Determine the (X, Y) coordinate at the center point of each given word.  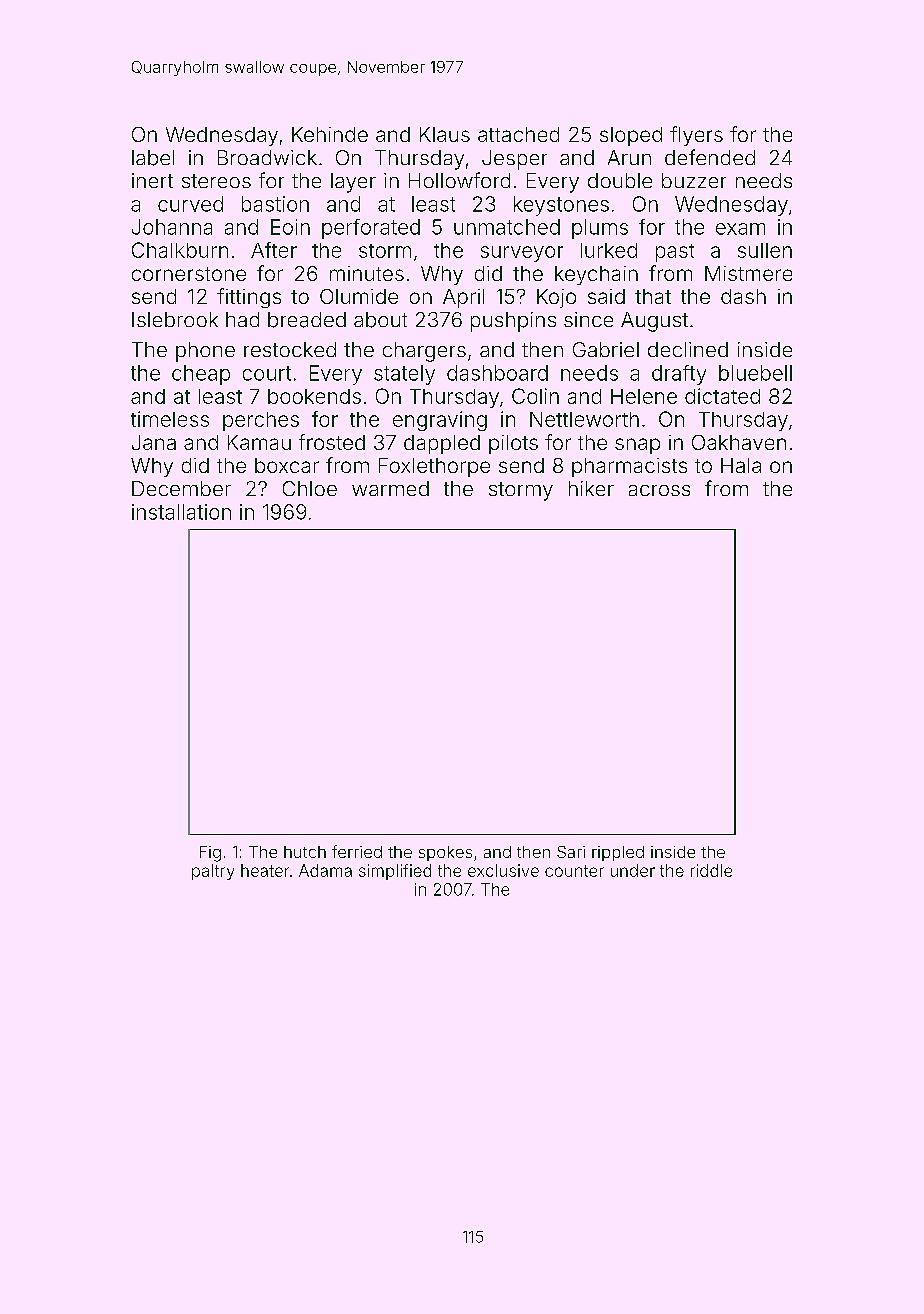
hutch (305, 852)
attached (518, 134)
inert (152, 180)
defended (710, 157)
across (659, 490)
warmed (390, 488)
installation (181, 512)
